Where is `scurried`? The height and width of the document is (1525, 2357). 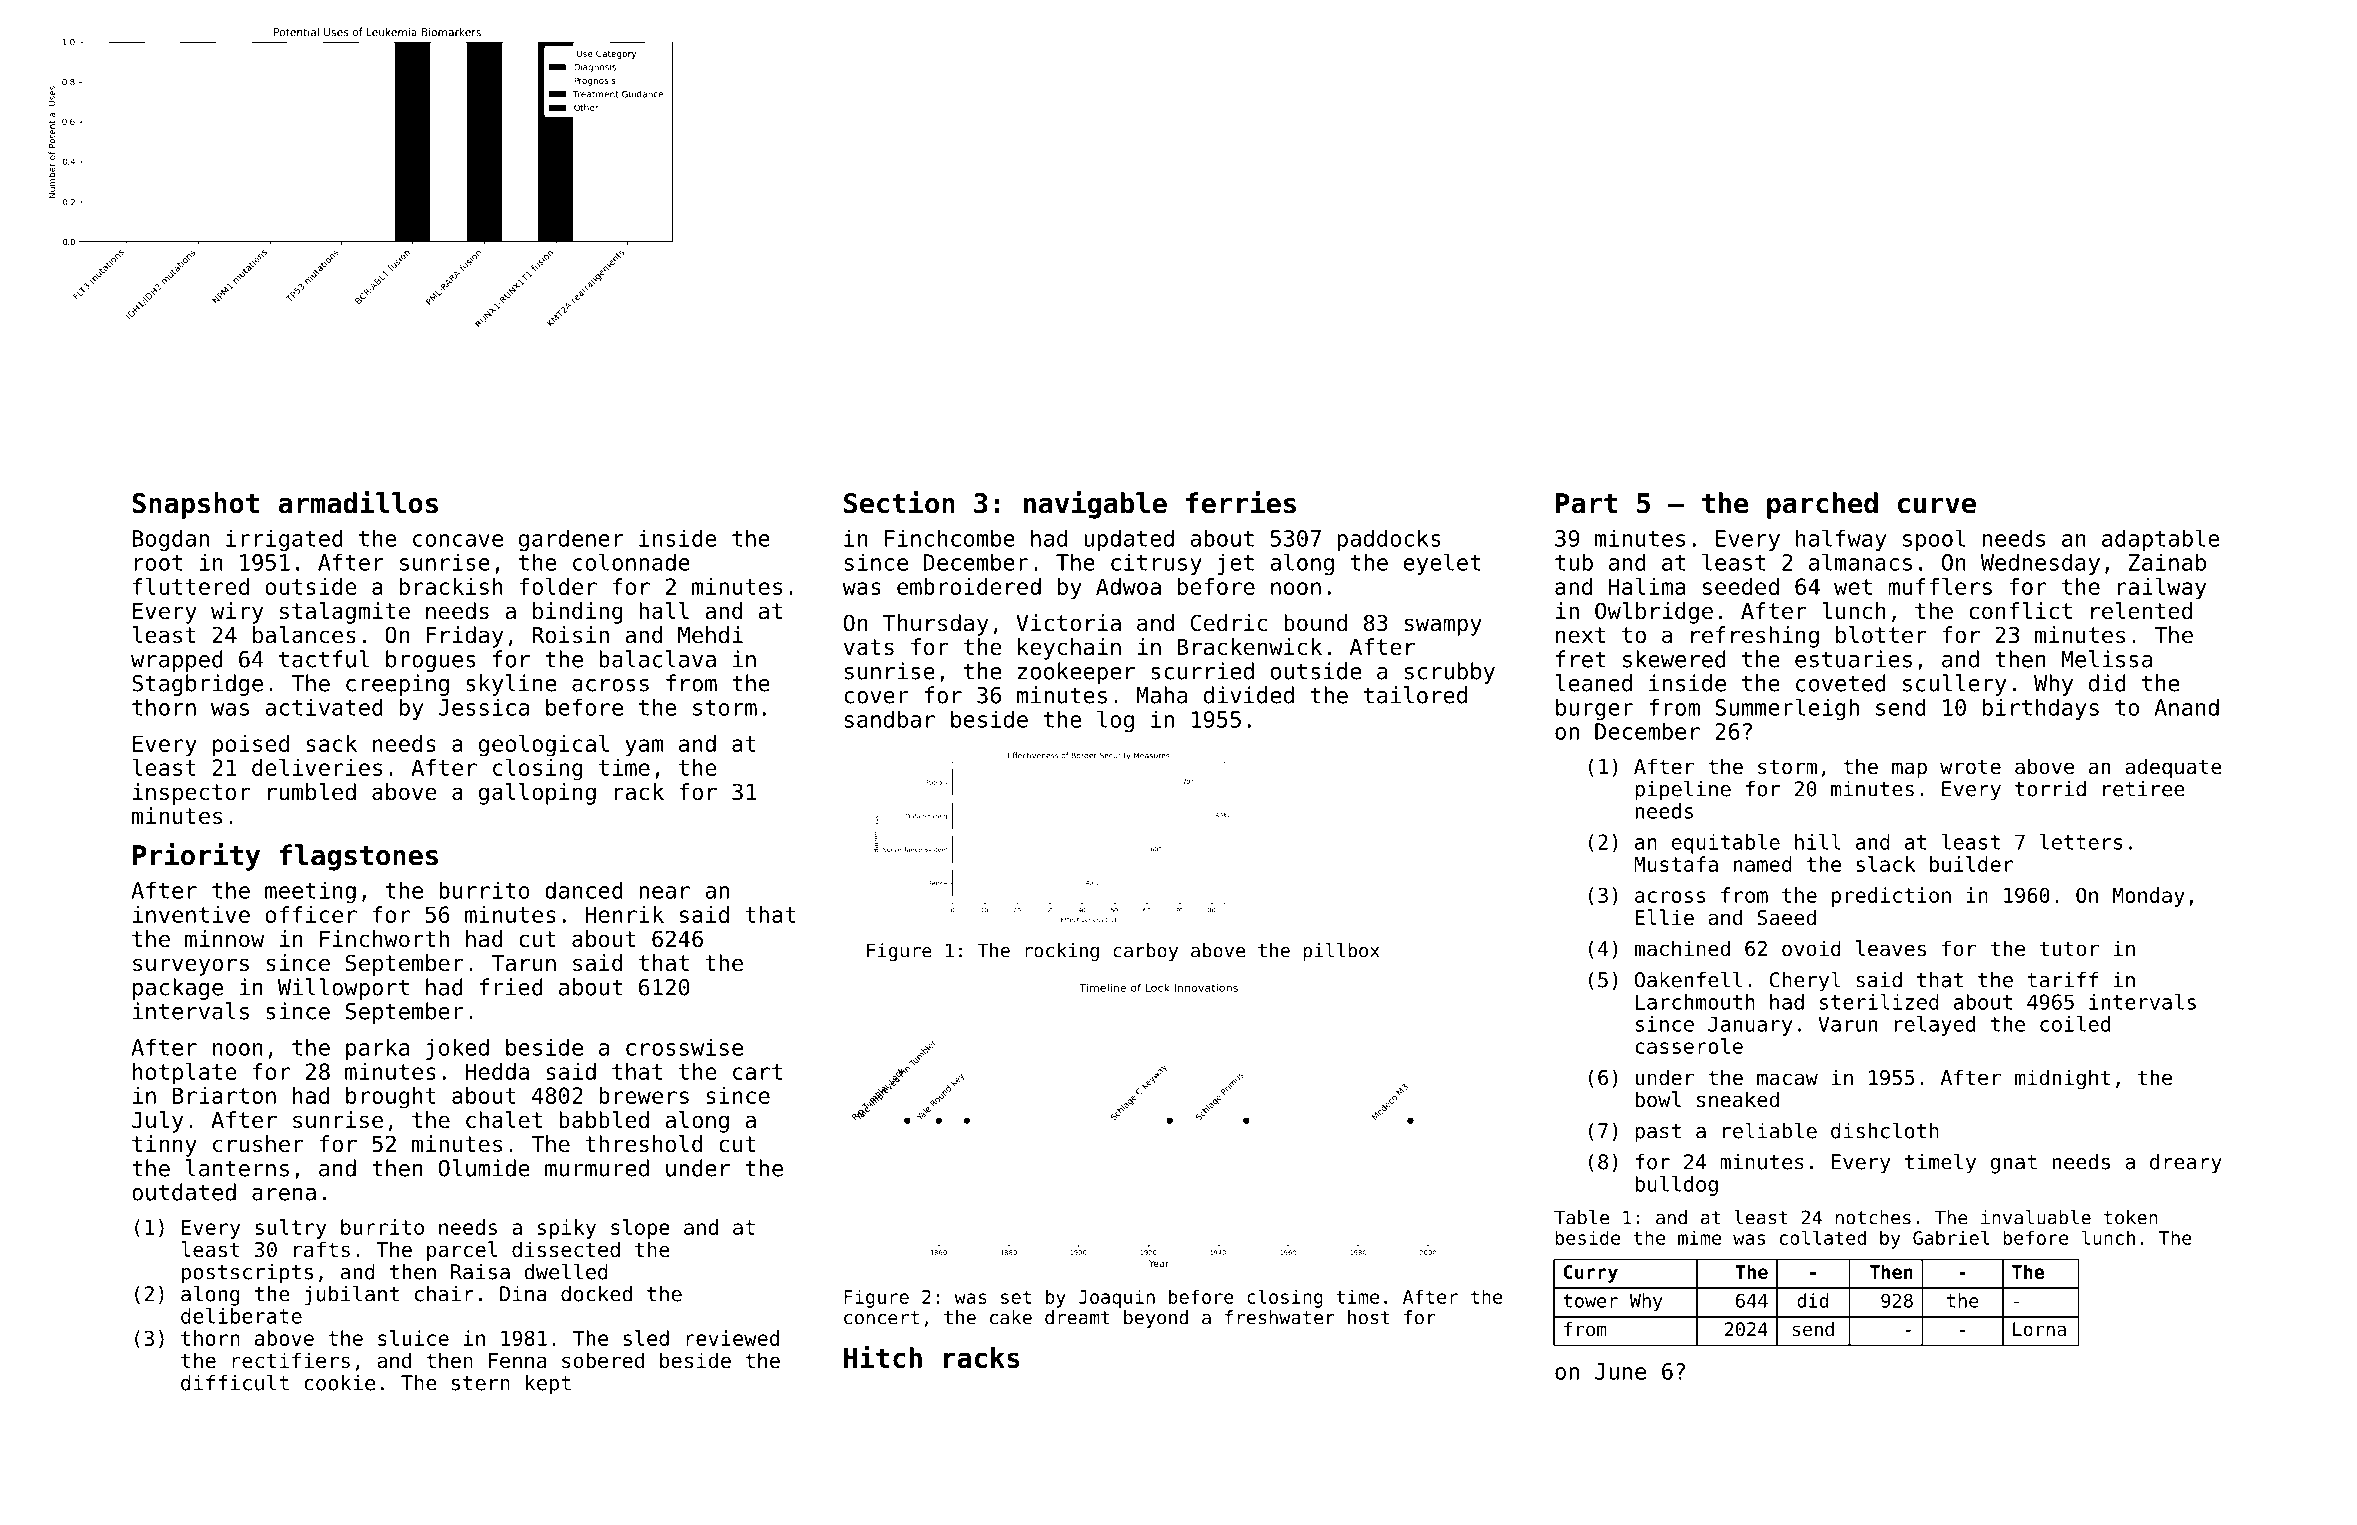 scurried is located at coordinates (1202, 671).
